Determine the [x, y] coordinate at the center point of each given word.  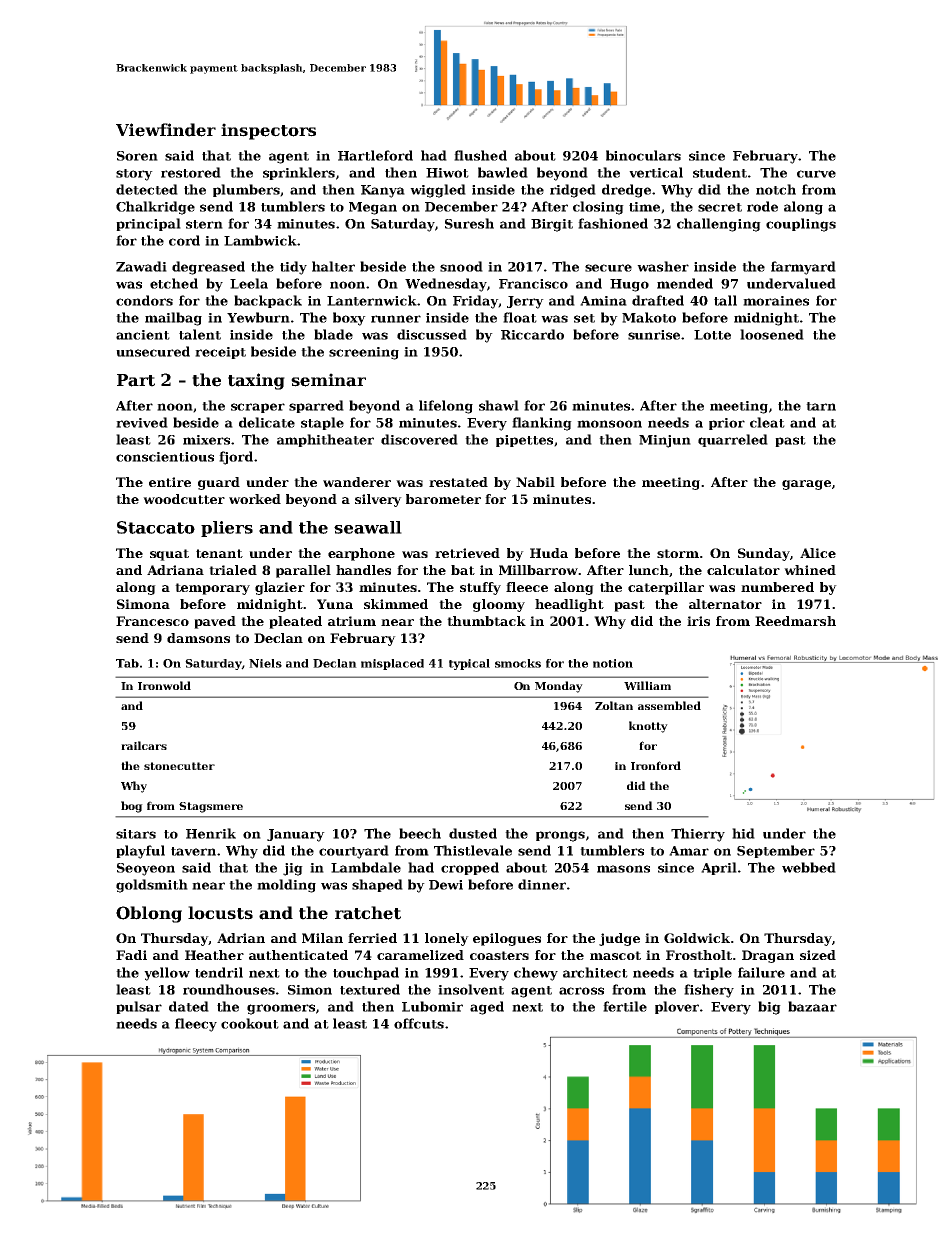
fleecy [196, 1025]
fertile [625, 1006]
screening [364, 353]
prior [727, 424]
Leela [249, 283]
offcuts [419, 1023]
